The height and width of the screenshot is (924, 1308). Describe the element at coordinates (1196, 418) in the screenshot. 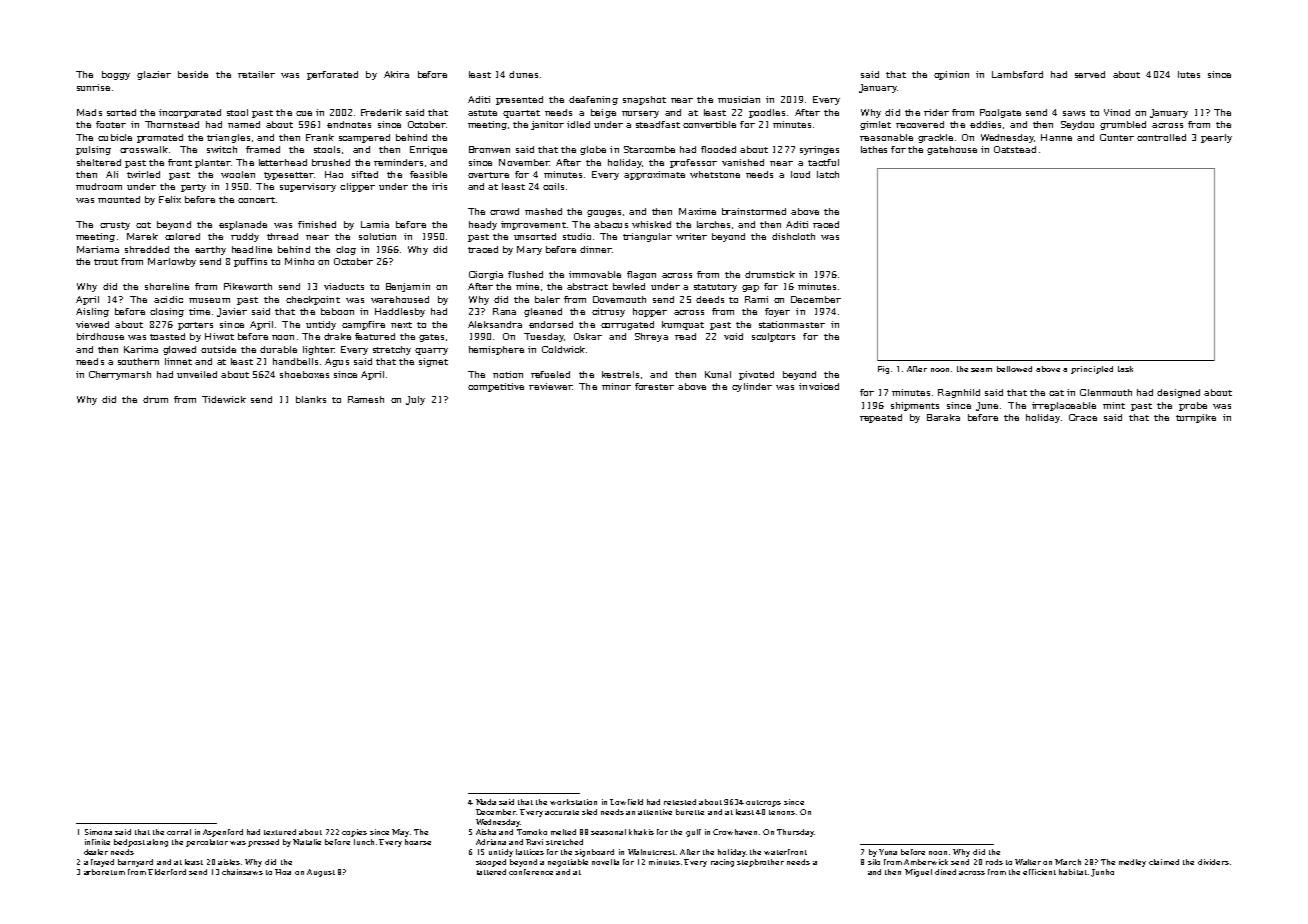

I see `turnpike` at that location.
